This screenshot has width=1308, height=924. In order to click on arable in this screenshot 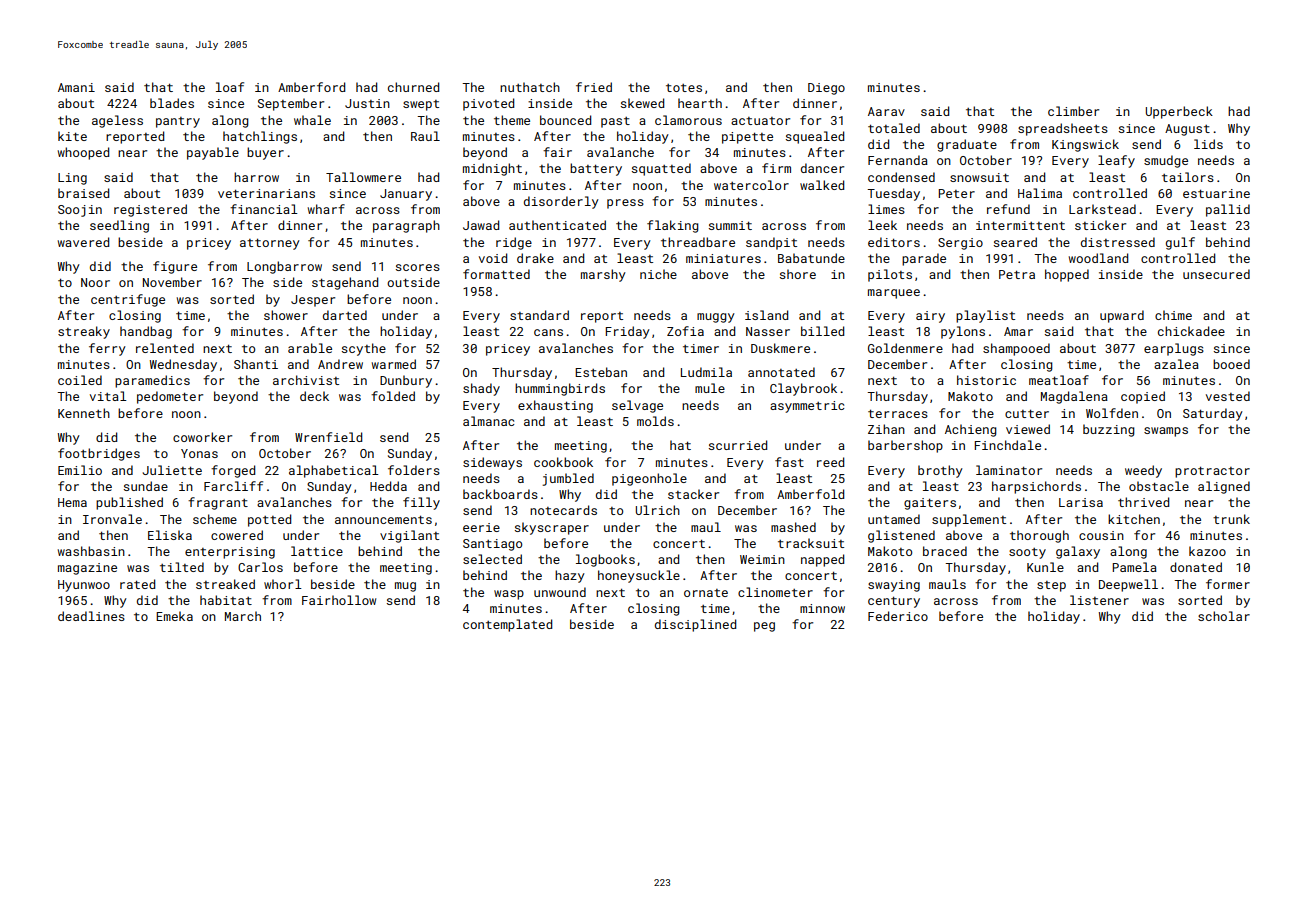, I will do `click(310, 348)`.
